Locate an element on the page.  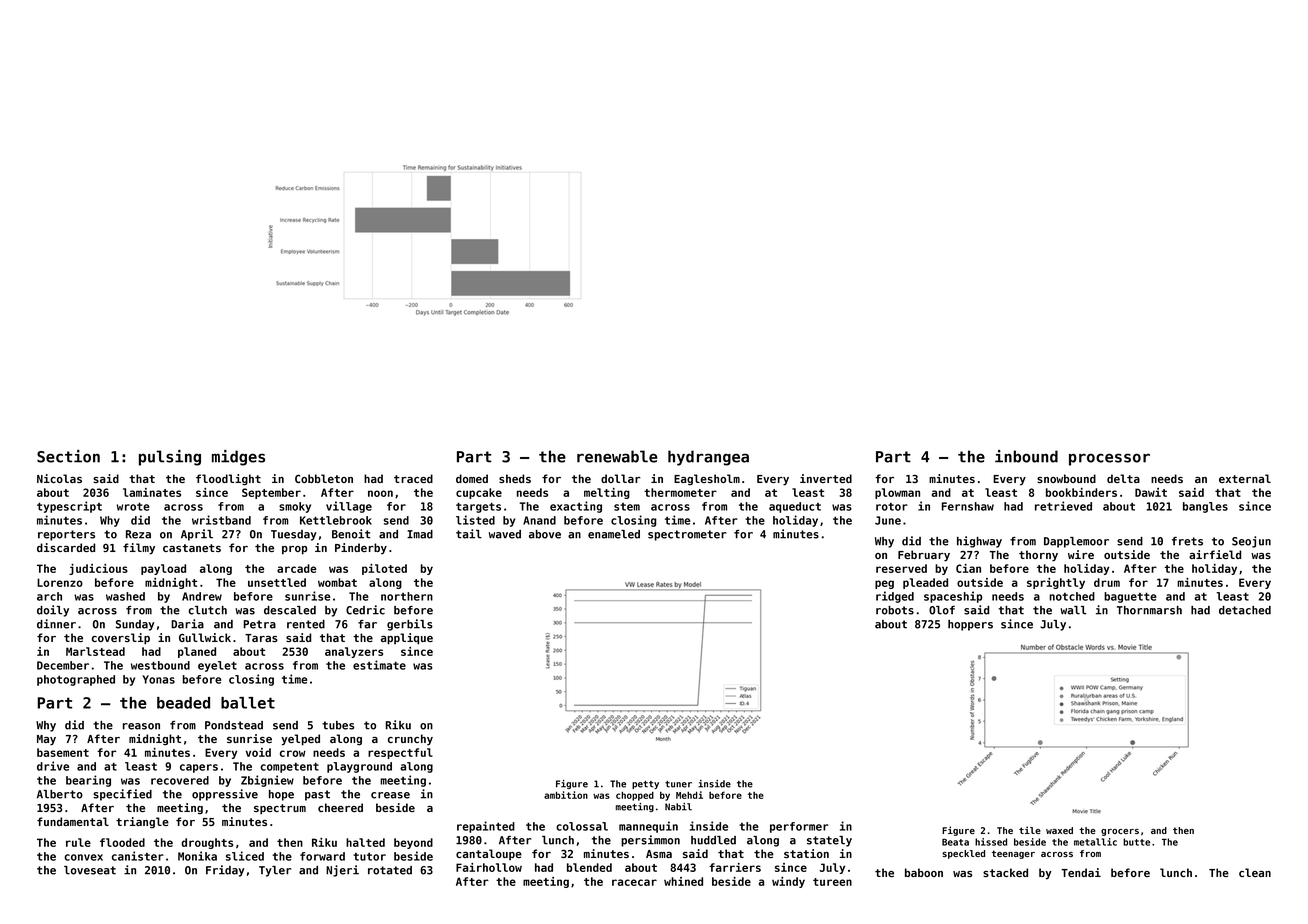
spectrum is located at coordinates (280, 809).
